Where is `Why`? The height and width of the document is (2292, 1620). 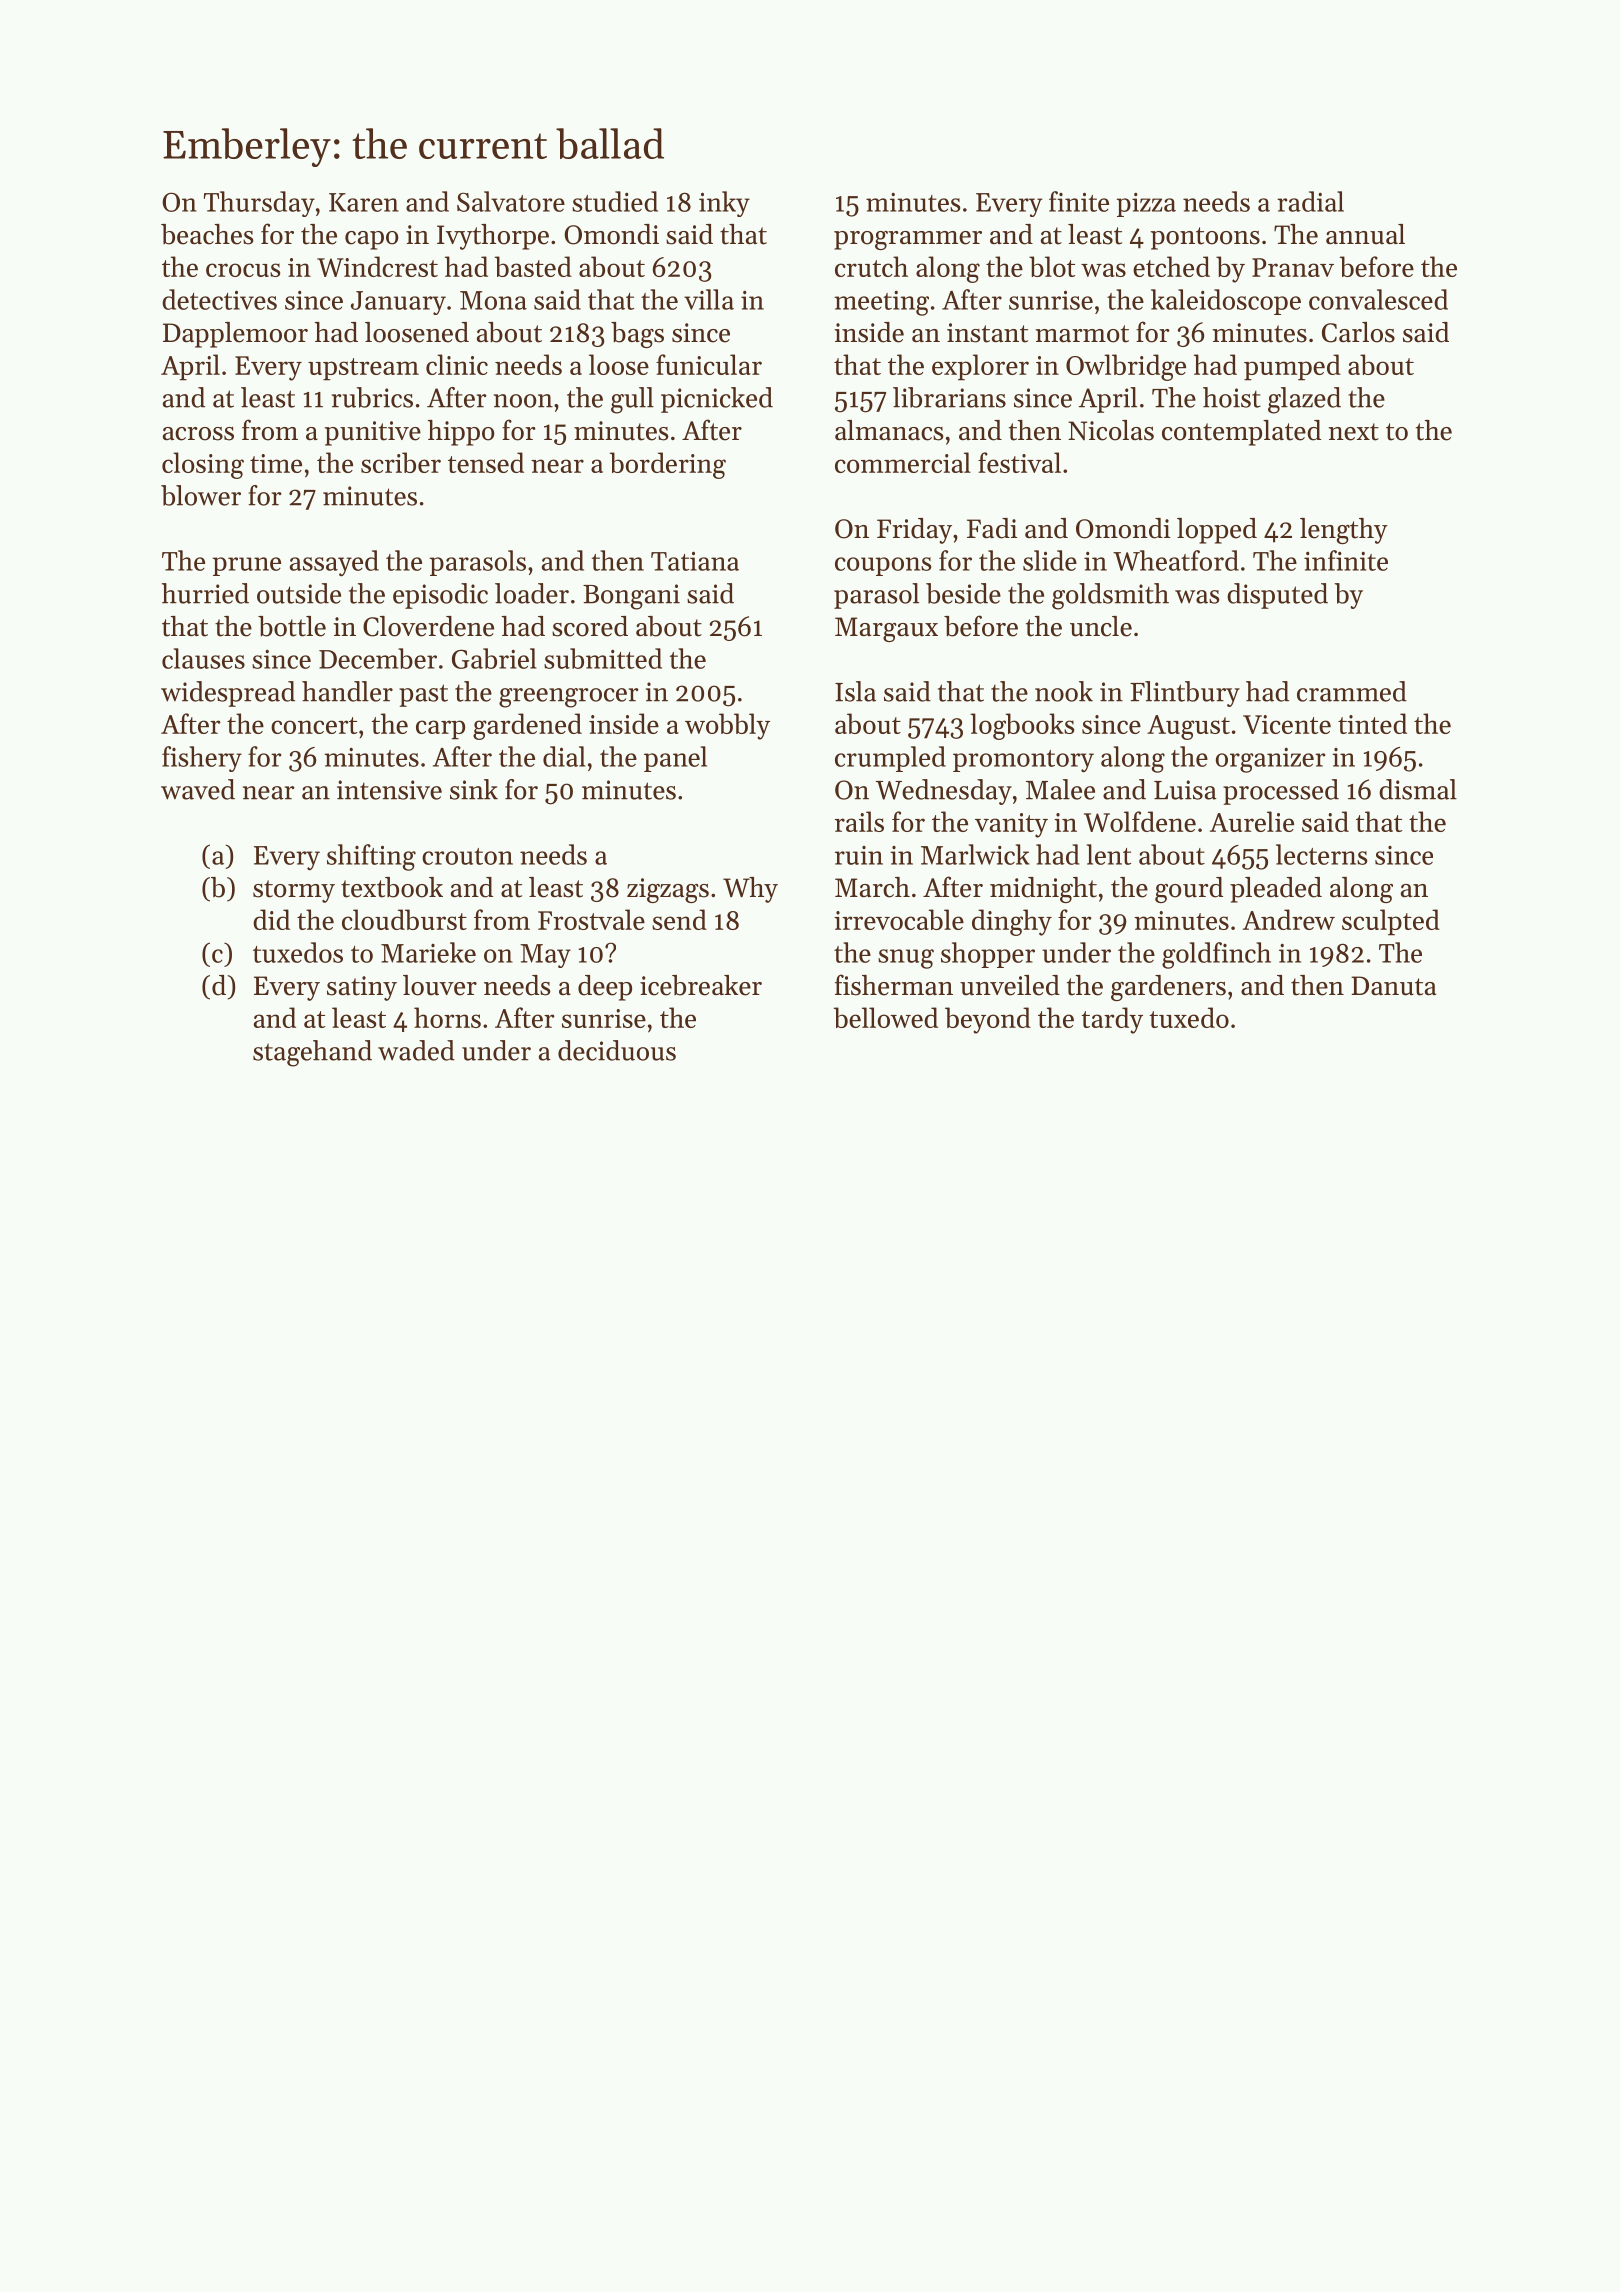 Why is located at coordinates (750, 890).
